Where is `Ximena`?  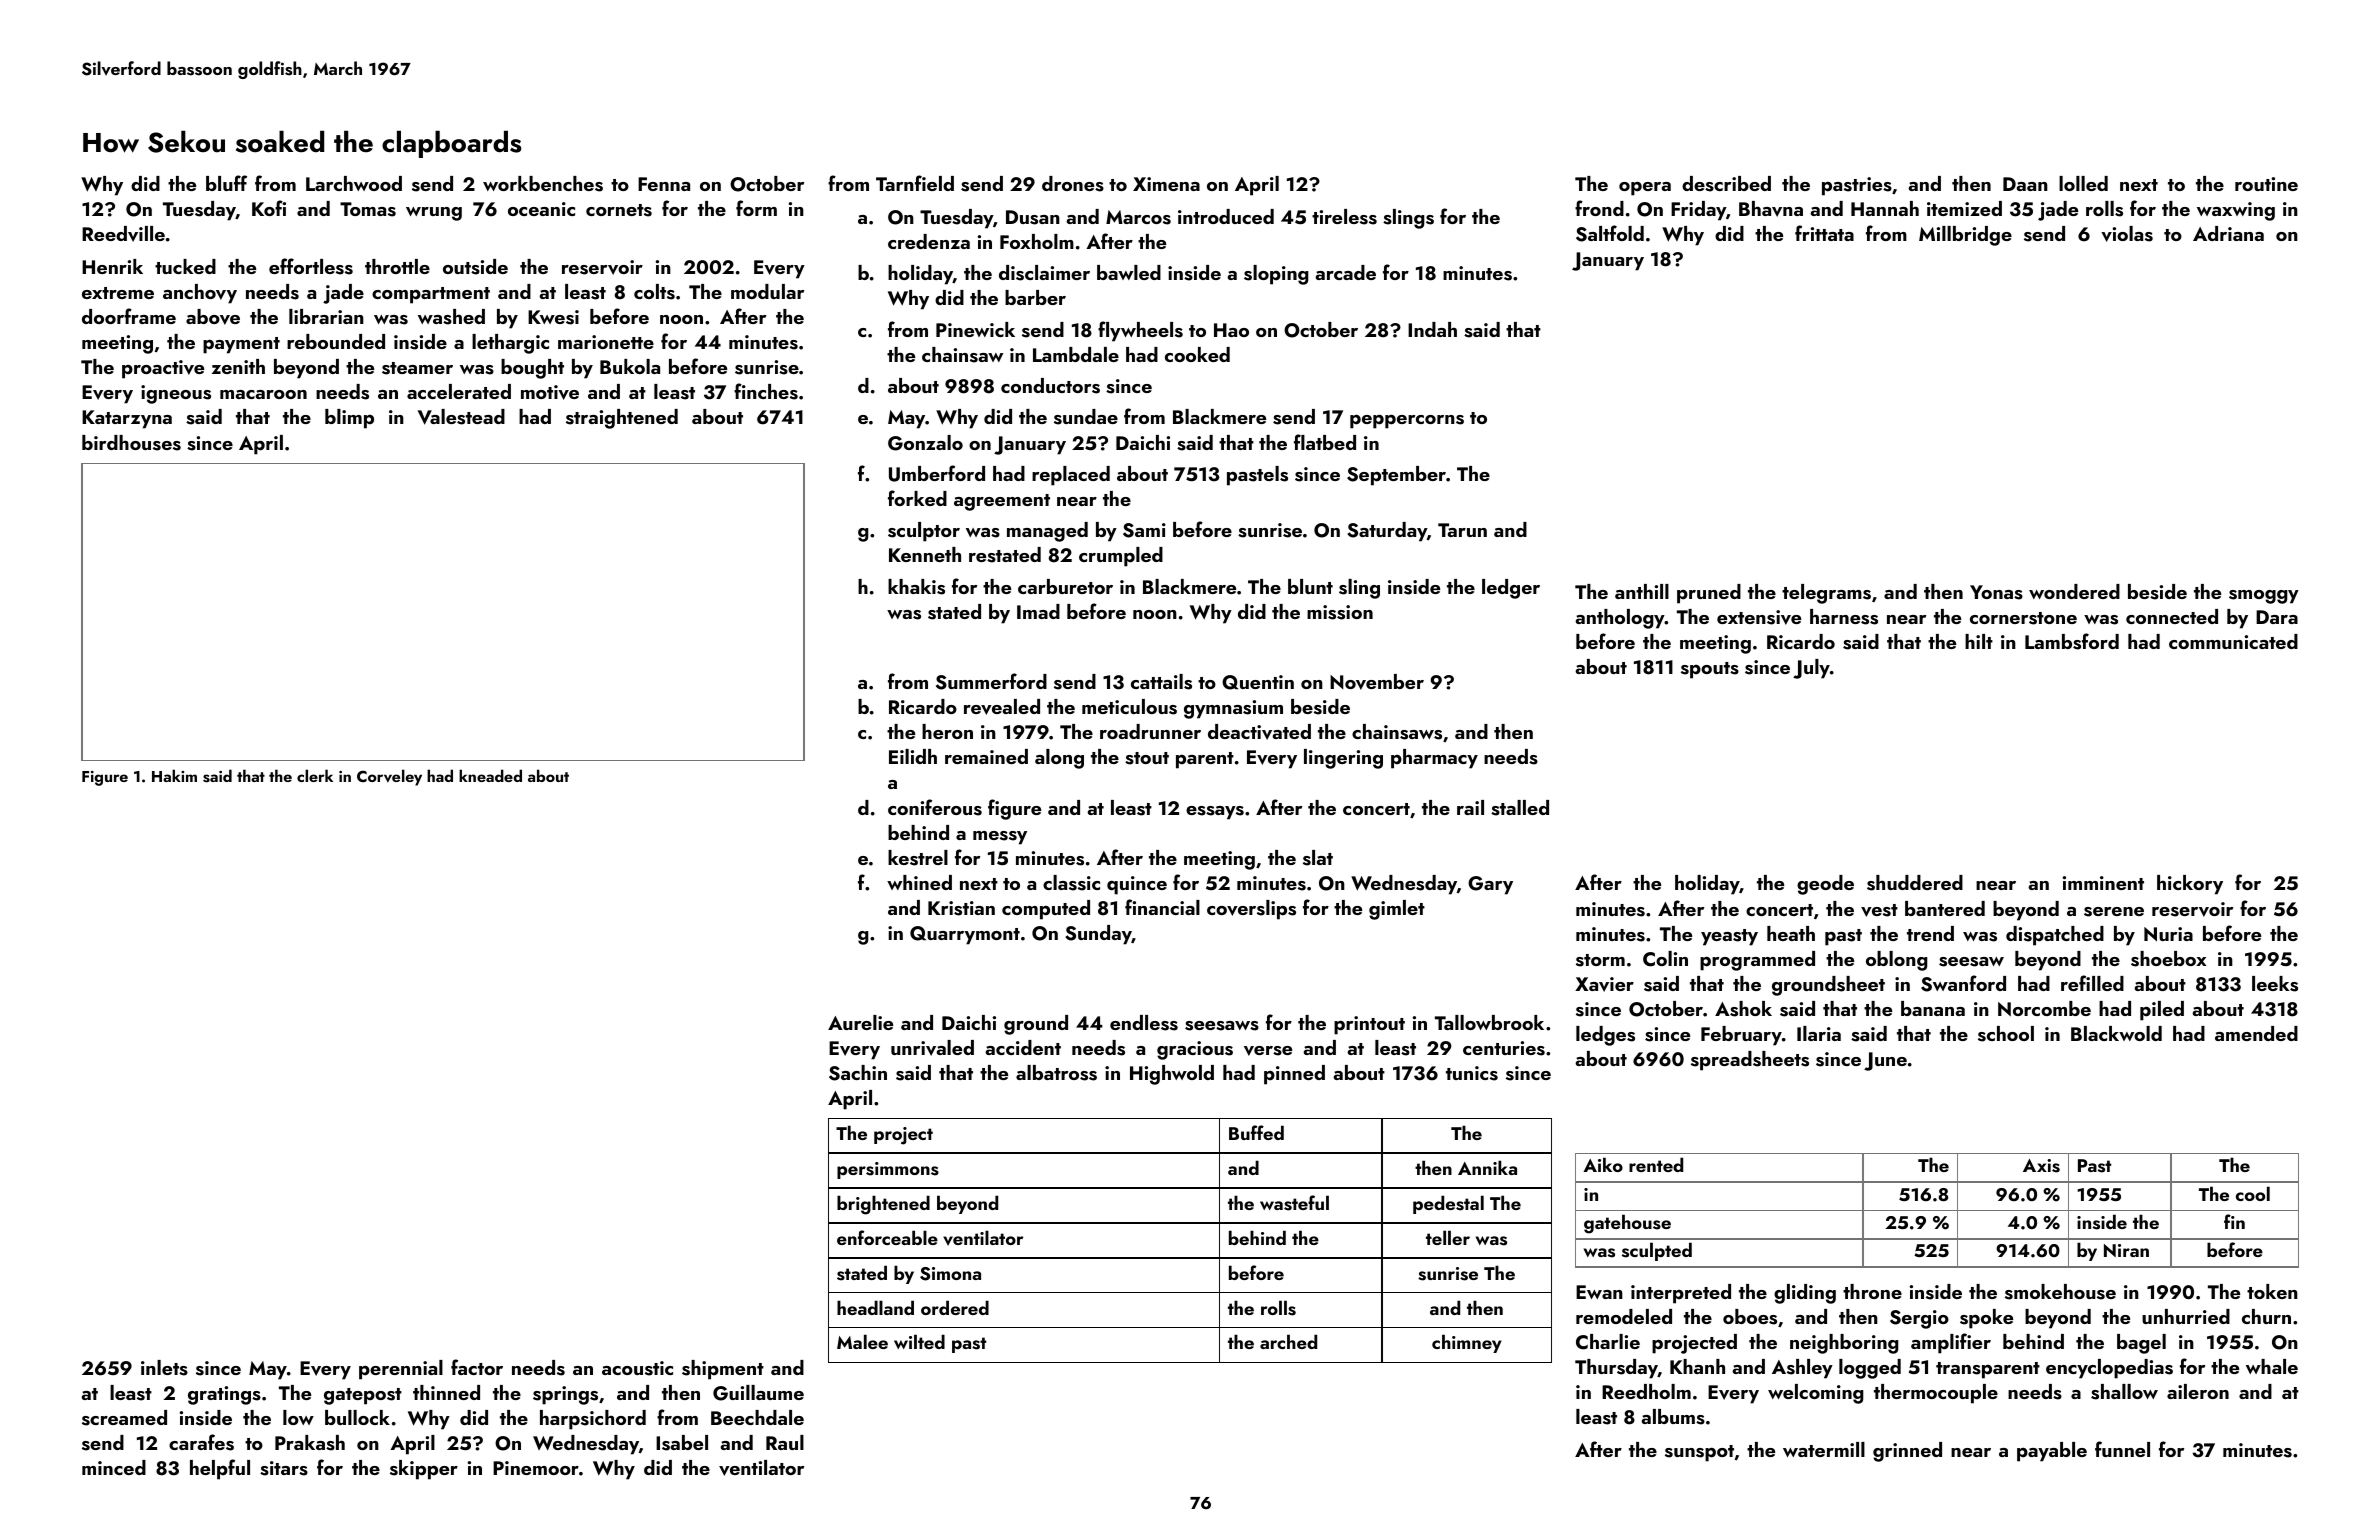 Ximena is located at coordinates (1166, 184).
